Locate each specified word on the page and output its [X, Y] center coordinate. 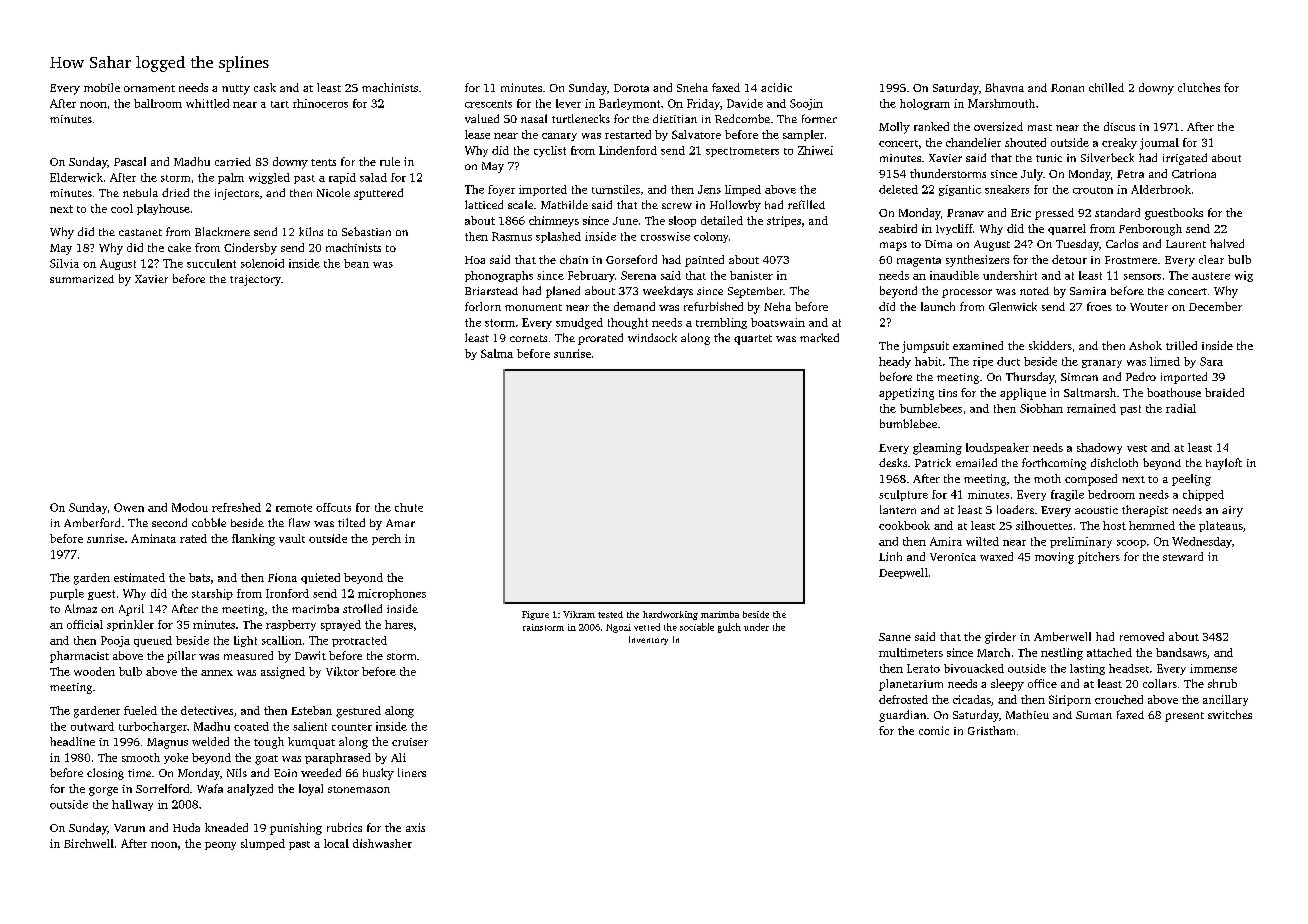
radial [1181, 408]
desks [893, 462]
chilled [1106, 87]
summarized [82, 279]
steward [1183, 556]
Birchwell [89, 843]
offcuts [333, 507]
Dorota [631, 88]
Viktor [342, 671]
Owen [129, 507]
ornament [149, 88]
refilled [806, 204]
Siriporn [1070, 700]
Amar [400, 523]
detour [1069, 259]
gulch [729, 628]
